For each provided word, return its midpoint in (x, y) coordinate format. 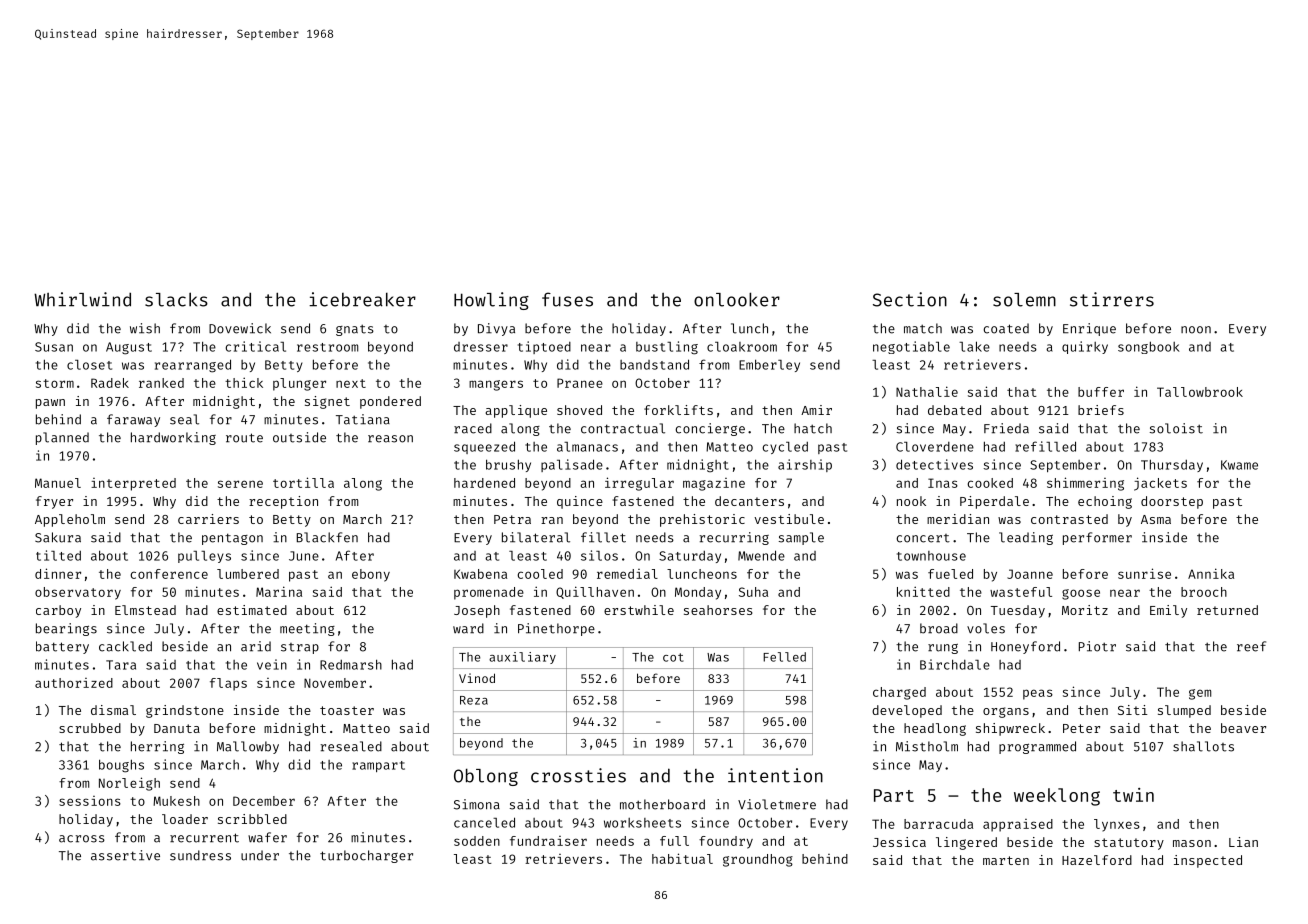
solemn (1024, 300)
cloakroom (742, 347)
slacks (176, 299)
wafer (267, 837)
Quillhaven (595, 592)
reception (283, 502)
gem (1200, 694)
